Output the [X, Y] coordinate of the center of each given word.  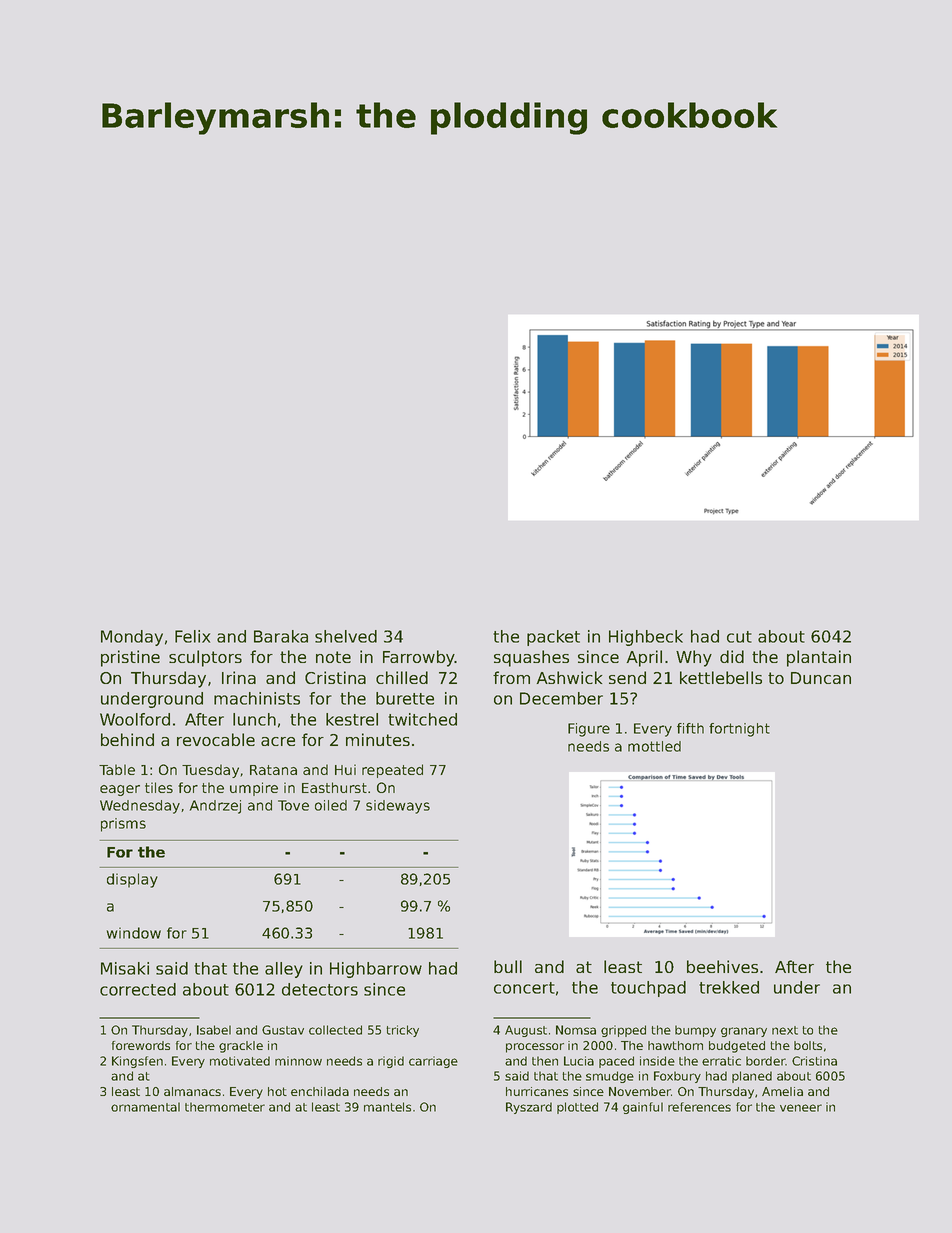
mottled [654, 746]
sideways [398, 807]
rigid [391, 1062]
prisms [123, 825]
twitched [422, 719]
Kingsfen [137, 1062]
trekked [729, 987]
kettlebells [721, 677]
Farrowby [419, 658]
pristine [130, 658]
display [132, 880]
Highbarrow [376, 970]
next [785, 1030]
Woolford [135, 719]
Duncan [821, 678]
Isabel [214, 1030]
